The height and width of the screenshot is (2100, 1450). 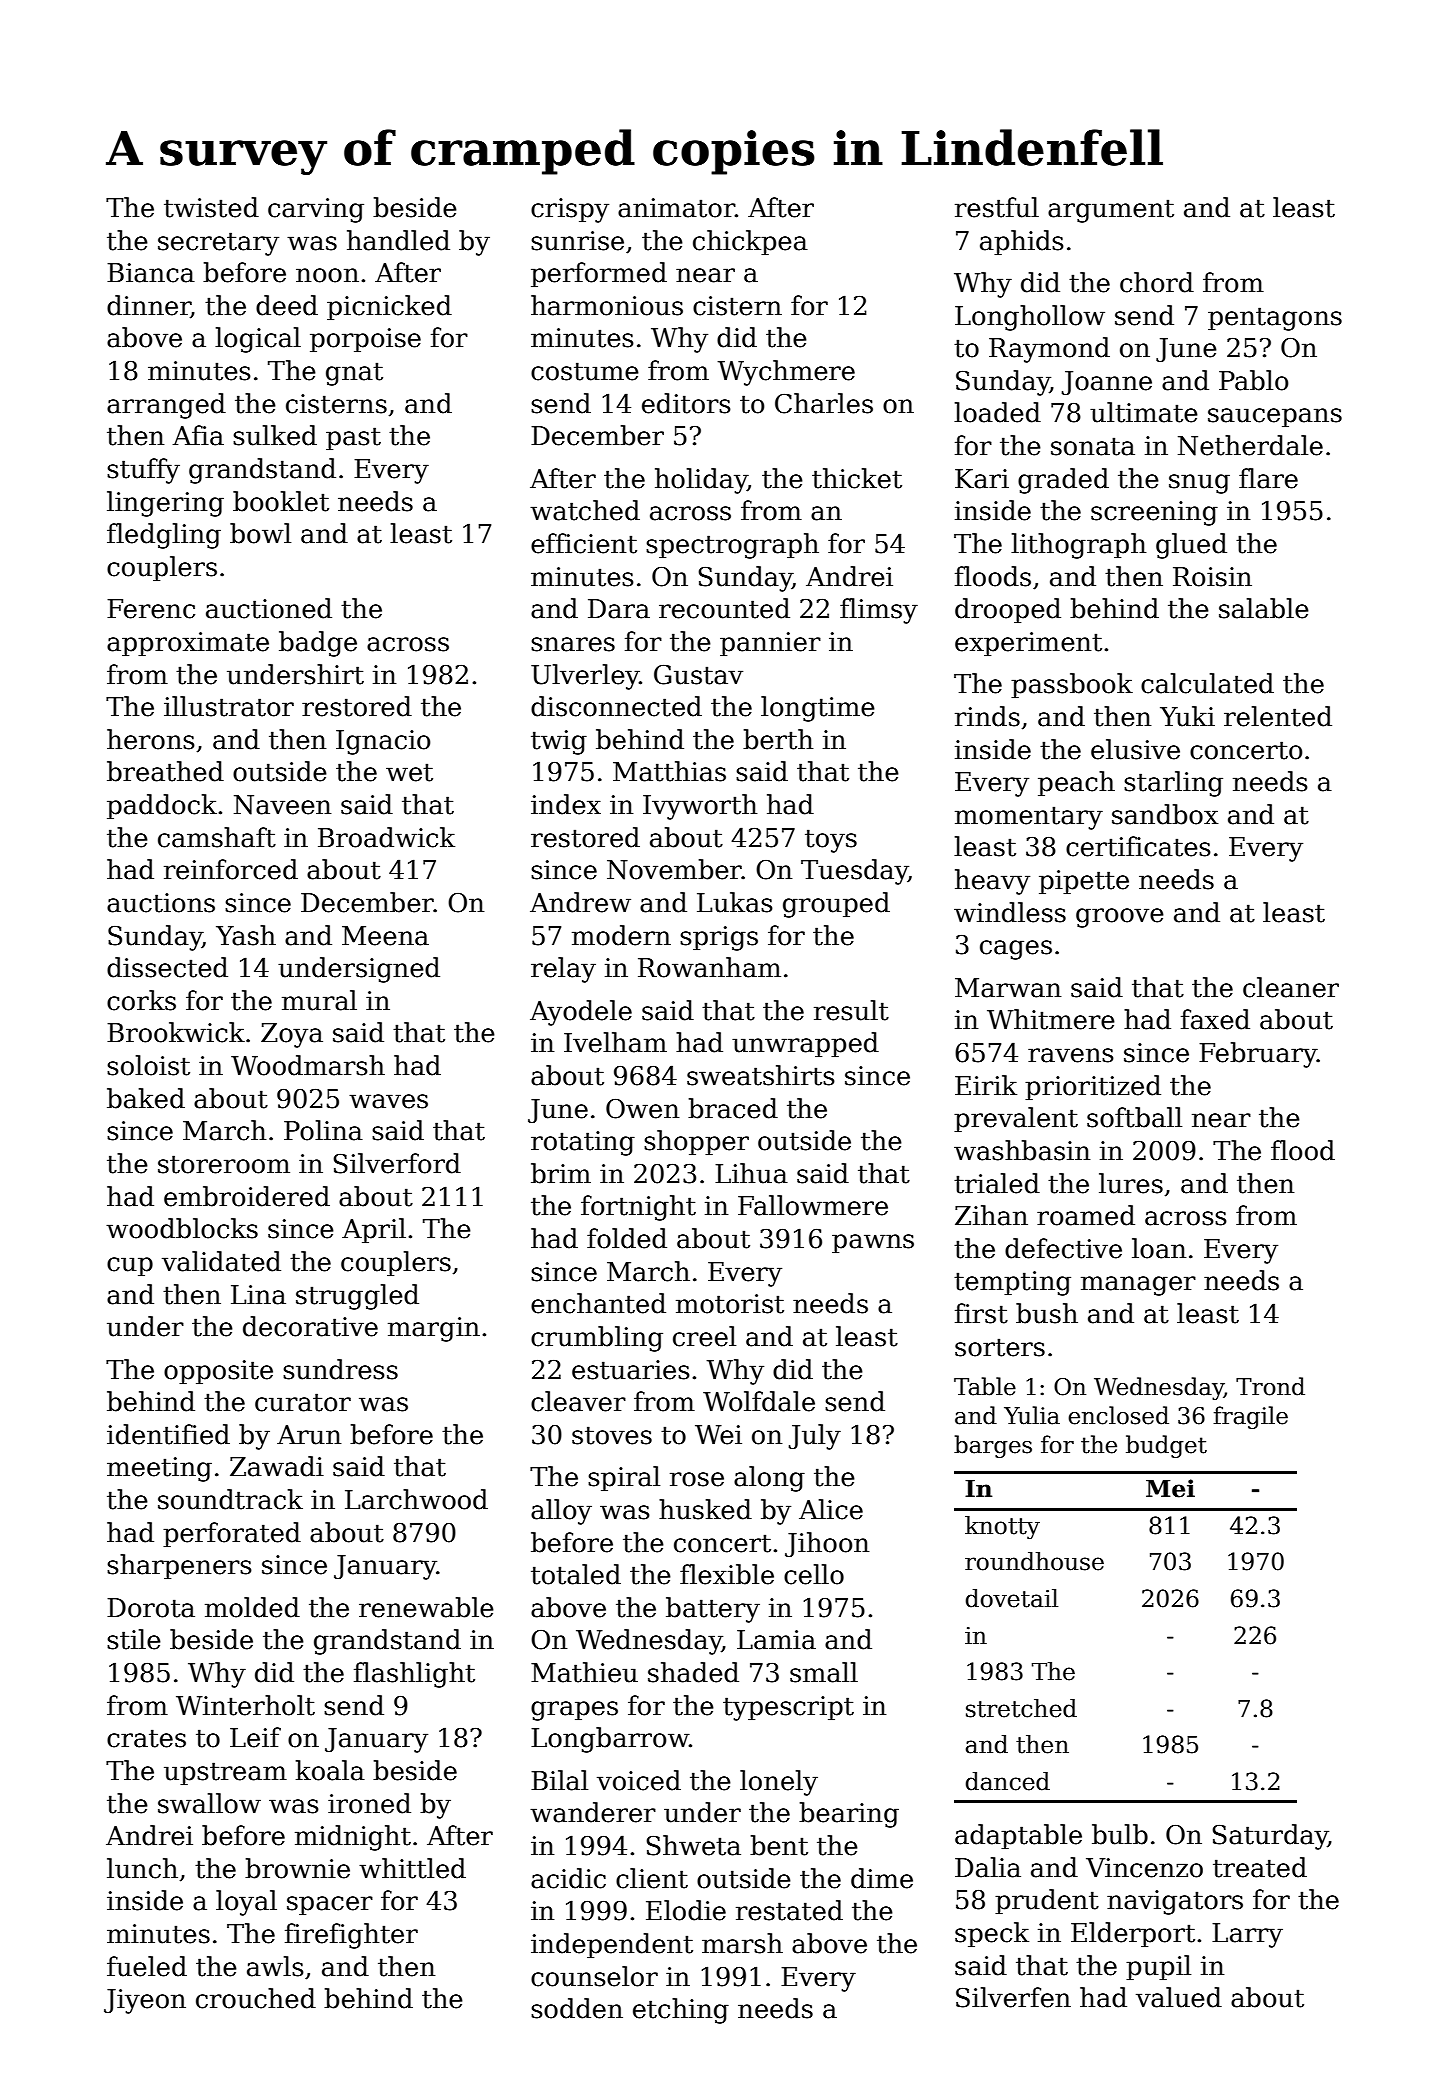 I want to click on small, so click(x=824, y=1672).
